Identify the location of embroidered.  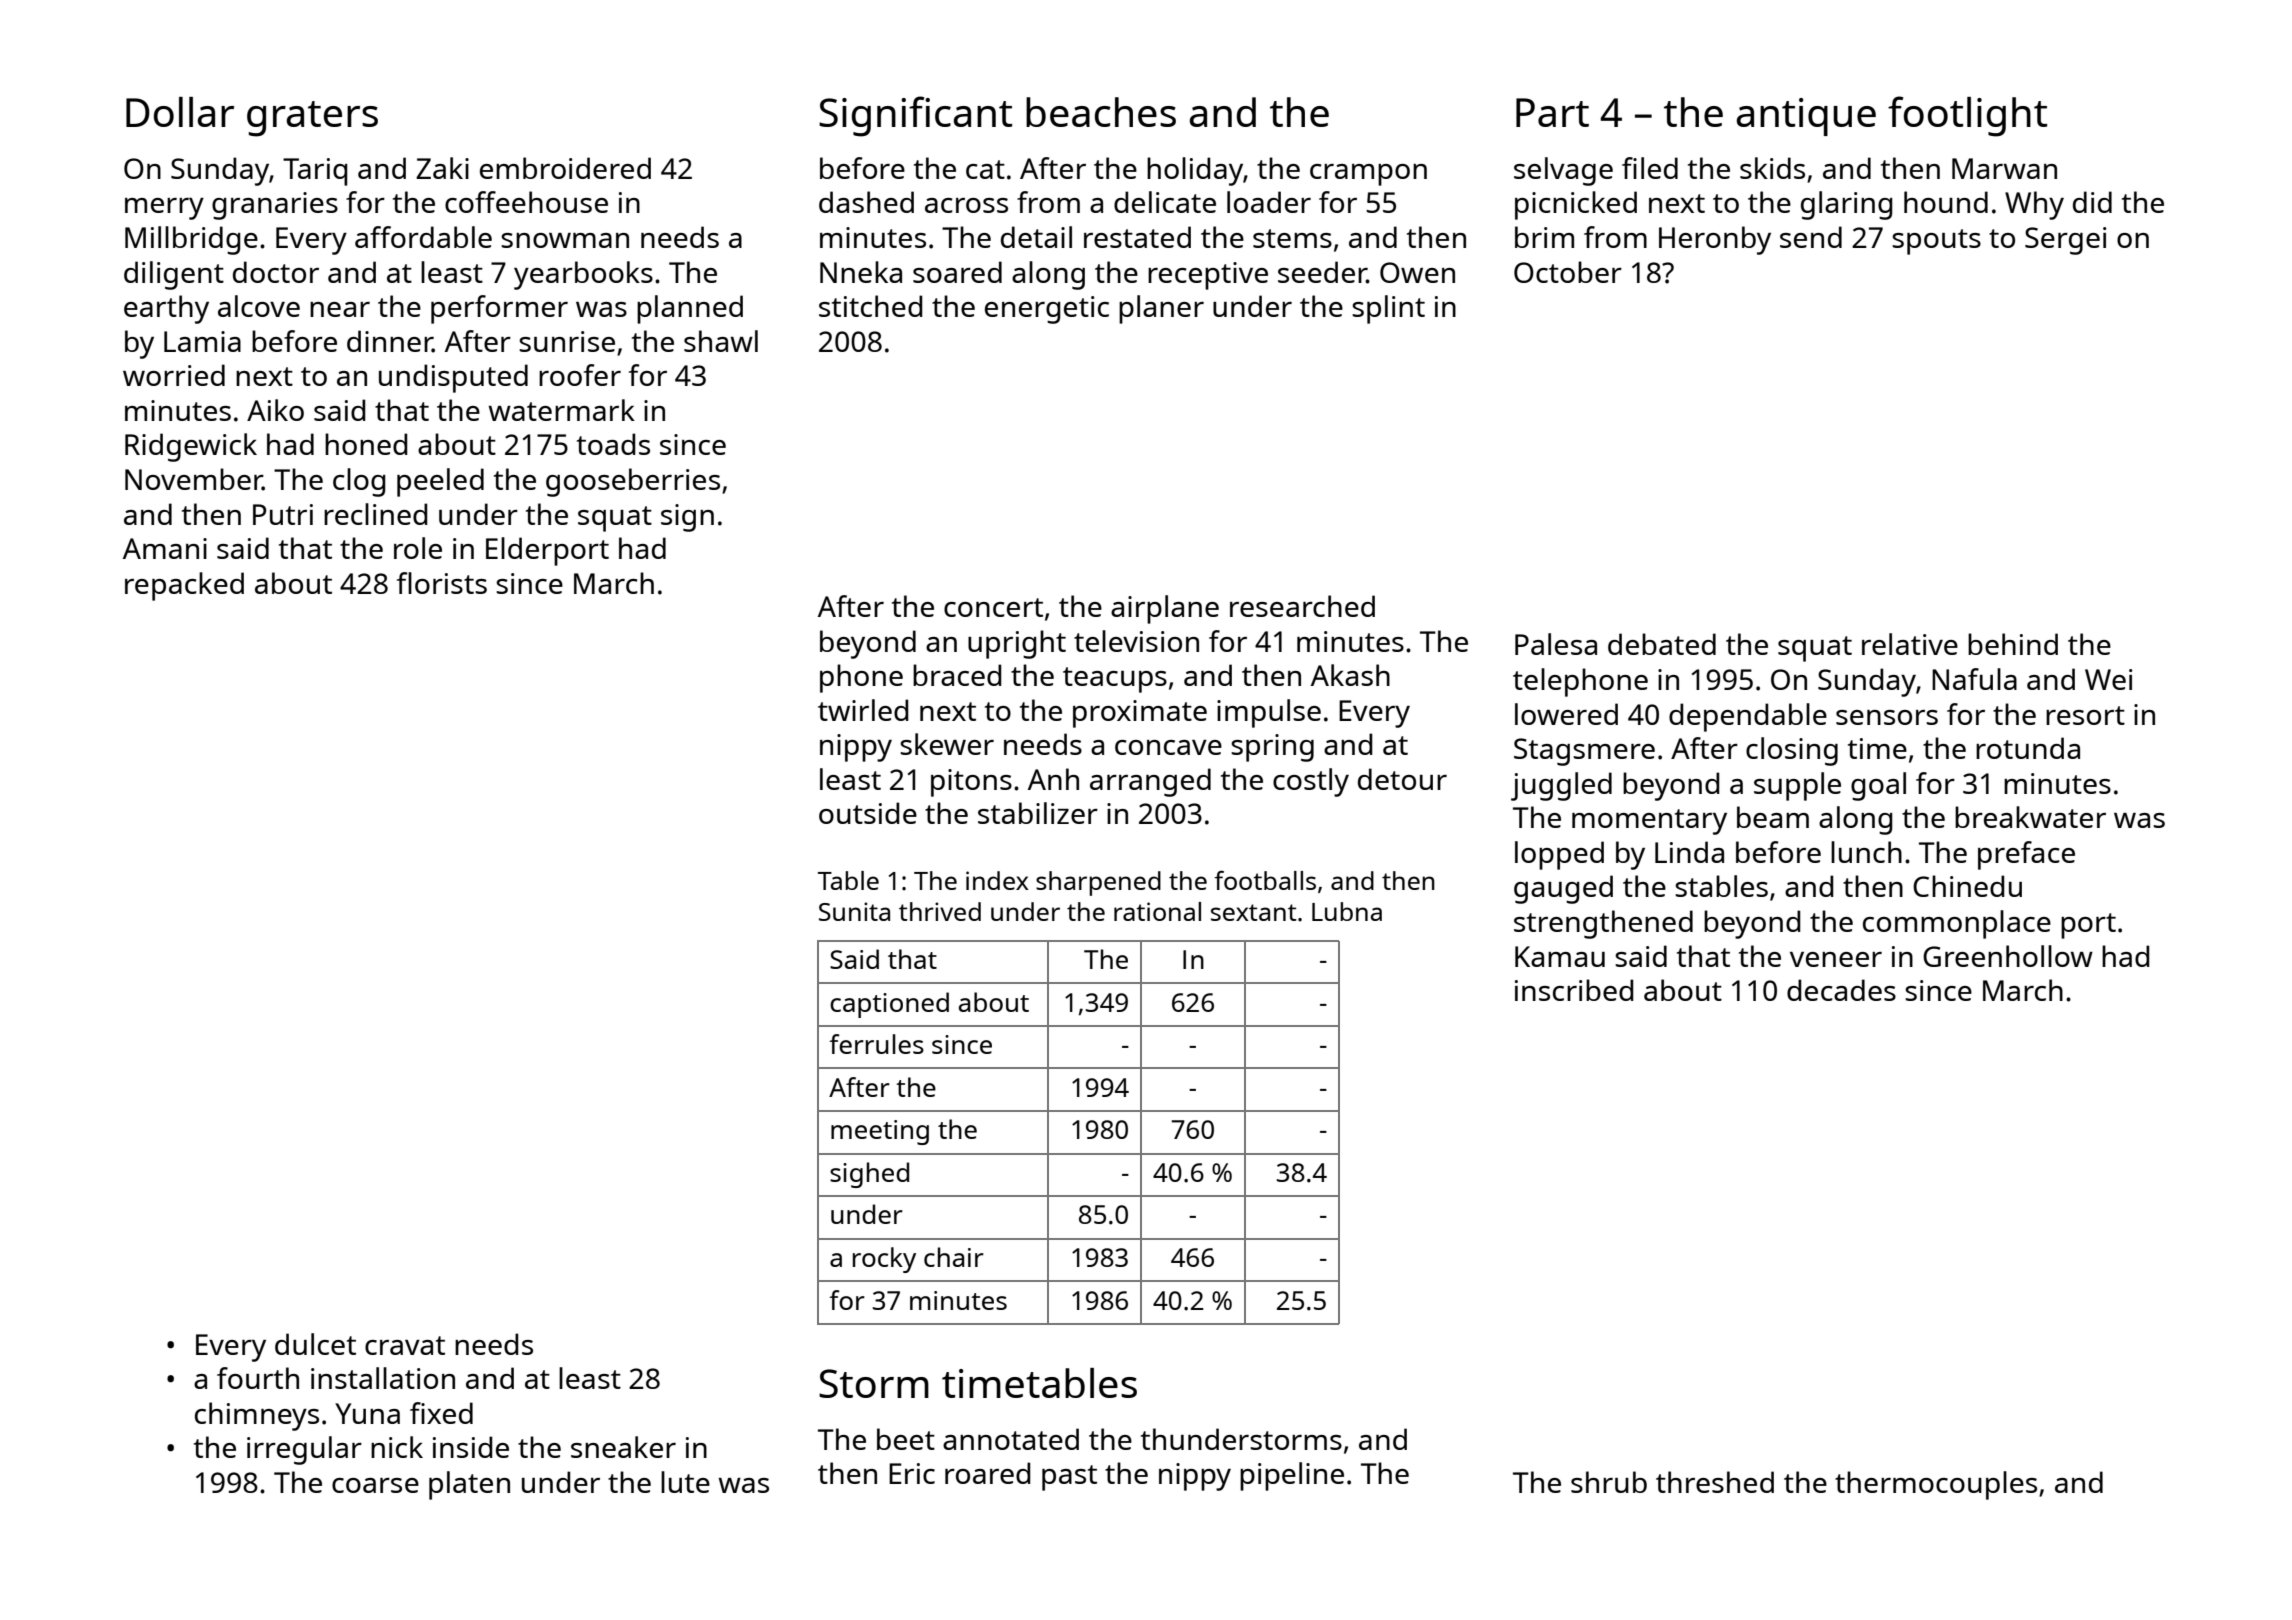
(565, 168).
